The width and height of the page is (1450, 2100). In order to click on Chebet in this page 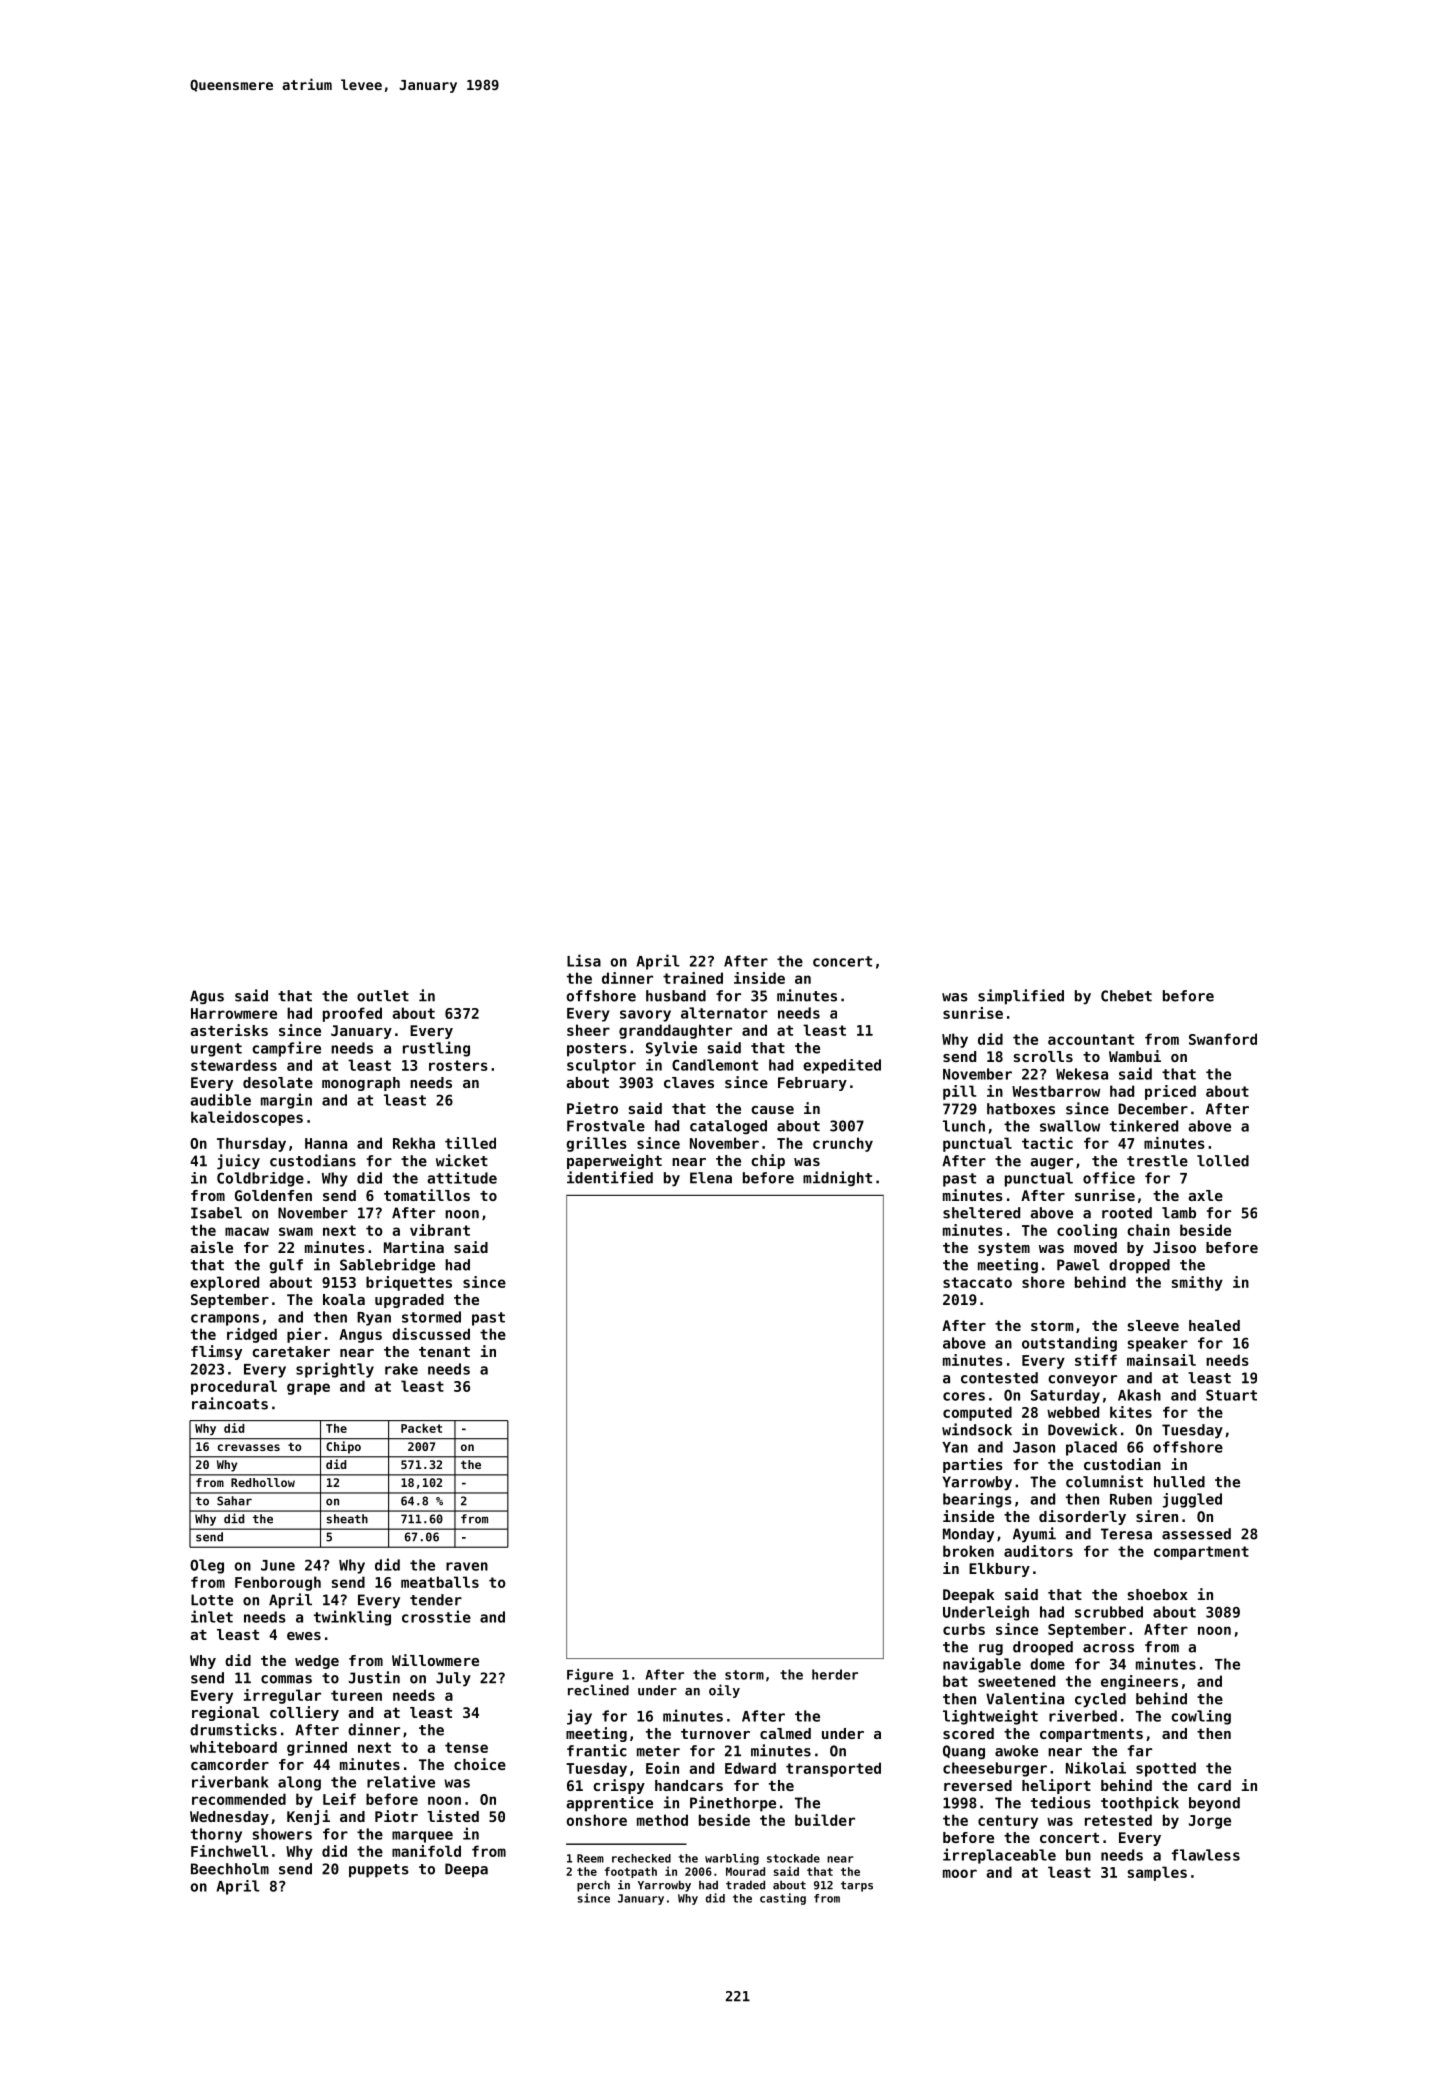, I will do `click(1126, 996)`.
